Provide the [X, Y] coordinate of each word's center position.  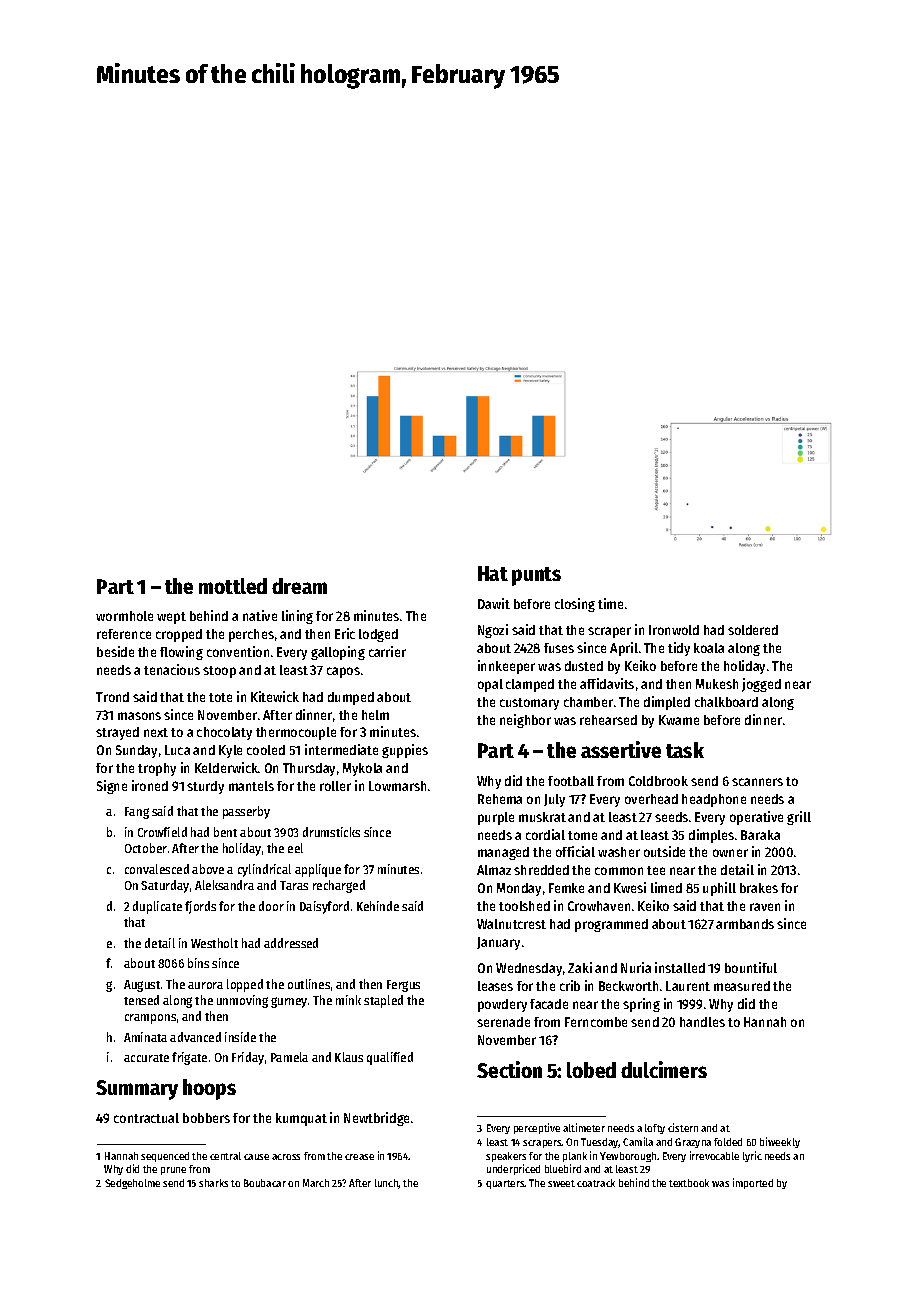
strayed [117, 733]
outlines [309, 984]
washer [619, 852]
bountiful [751, 967]
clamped [530, 685]
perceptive [537, 1128]
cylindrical [264, 870]
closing [575, 605]
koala [709, 648]
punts [536, 576]
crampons [150, 1019]
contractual [146, 1118]
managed [503, 853]
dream [299, 586]
